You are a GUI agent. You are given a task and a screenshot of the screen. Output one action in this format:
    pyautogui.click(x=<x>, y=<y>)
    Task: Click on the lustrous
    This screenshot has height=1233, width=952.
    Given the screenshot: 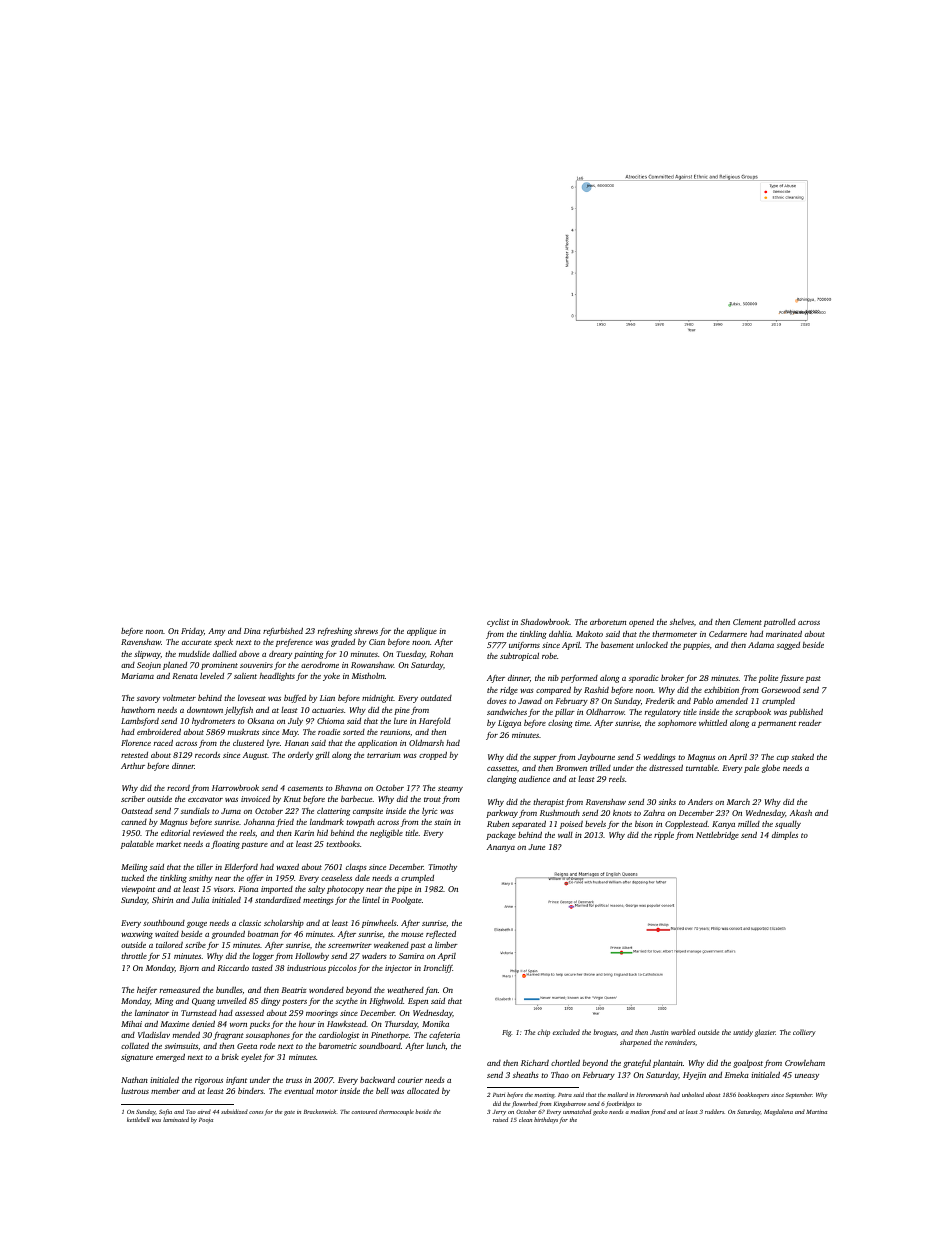 What is the action you would take?
    pyautogui.click(x=135, y=1091)
